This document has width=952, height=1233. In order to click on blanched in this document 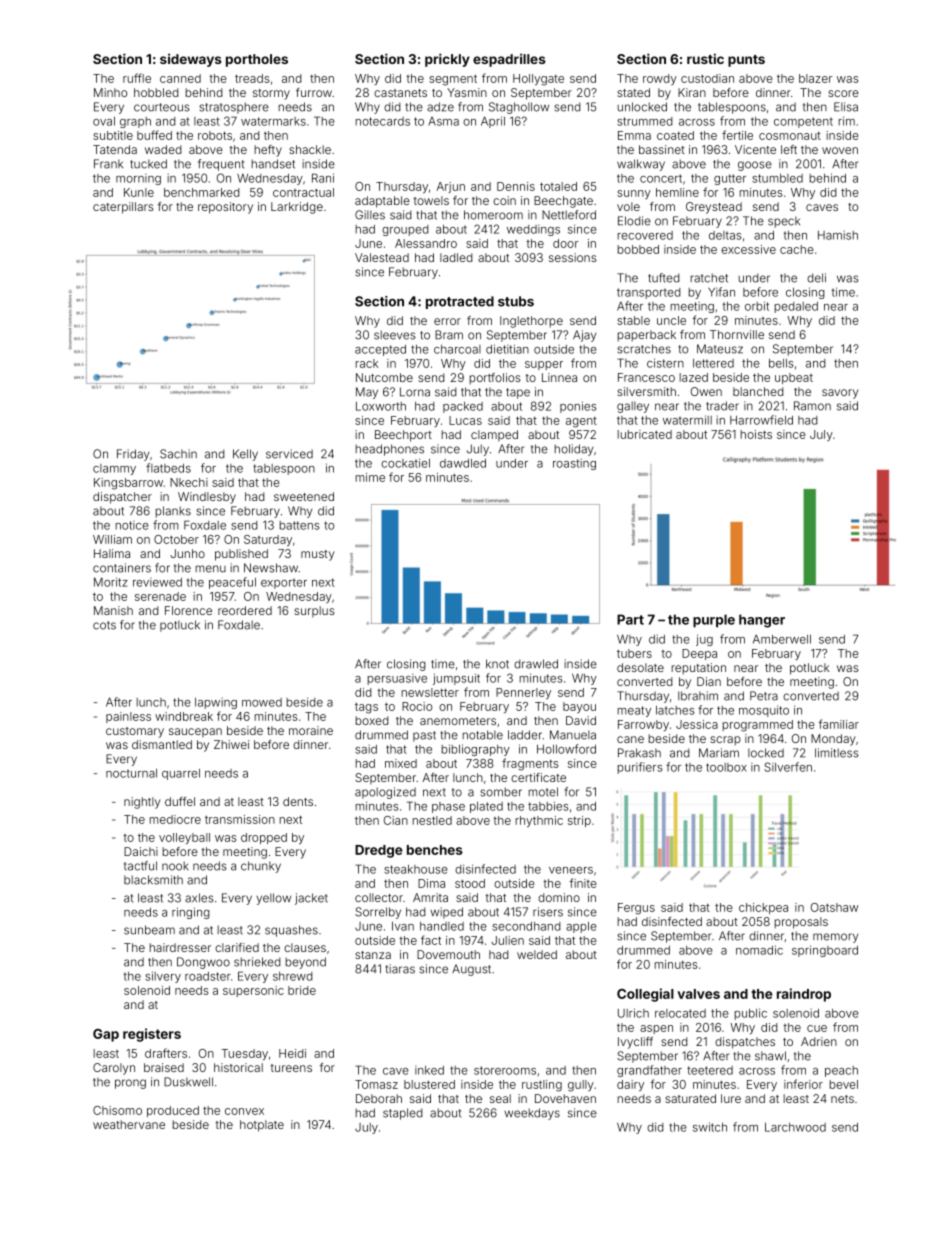, I will do `click(758, 391)`.
